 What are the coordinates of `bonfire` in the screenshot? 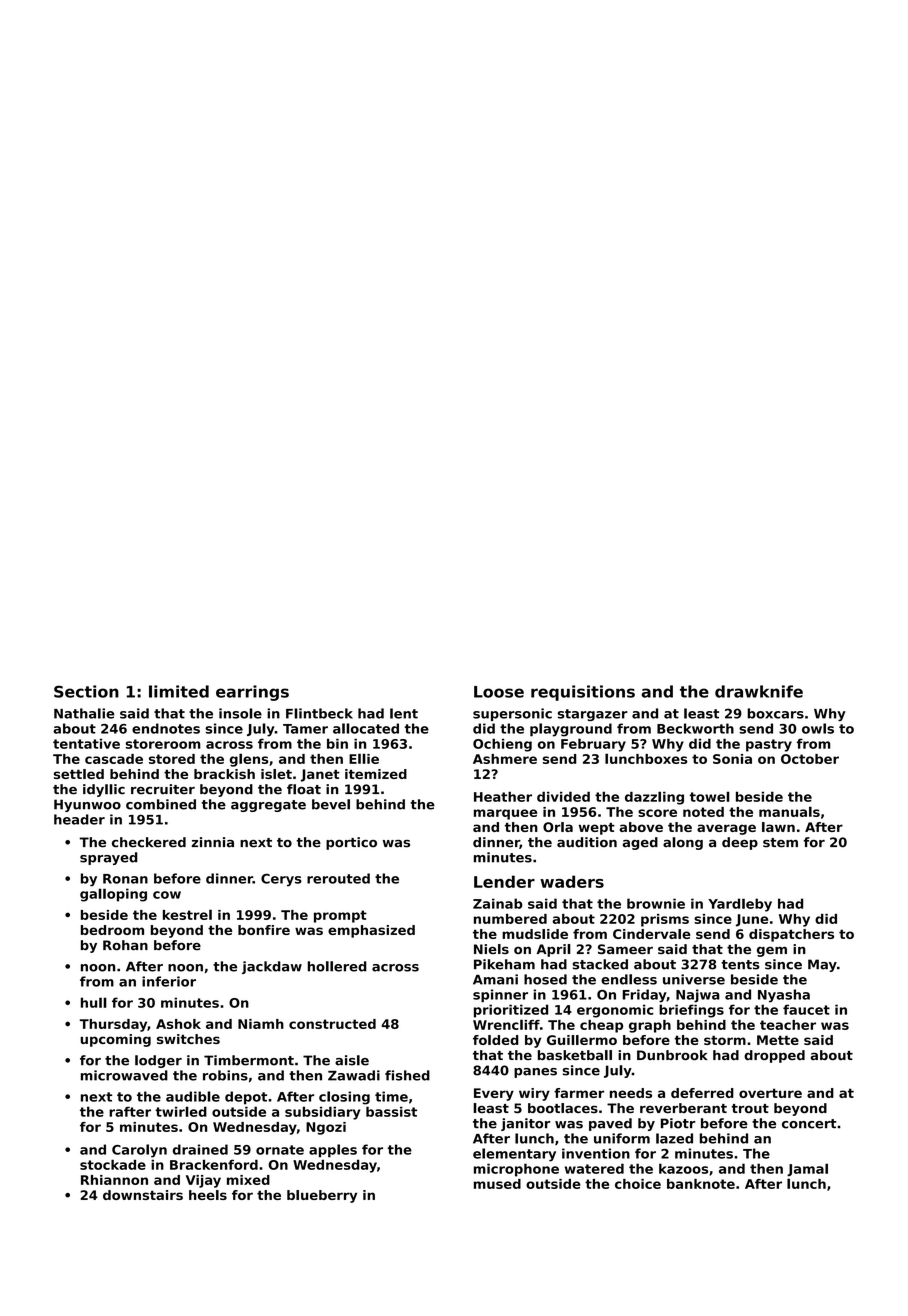 It's located at (264, 930).
